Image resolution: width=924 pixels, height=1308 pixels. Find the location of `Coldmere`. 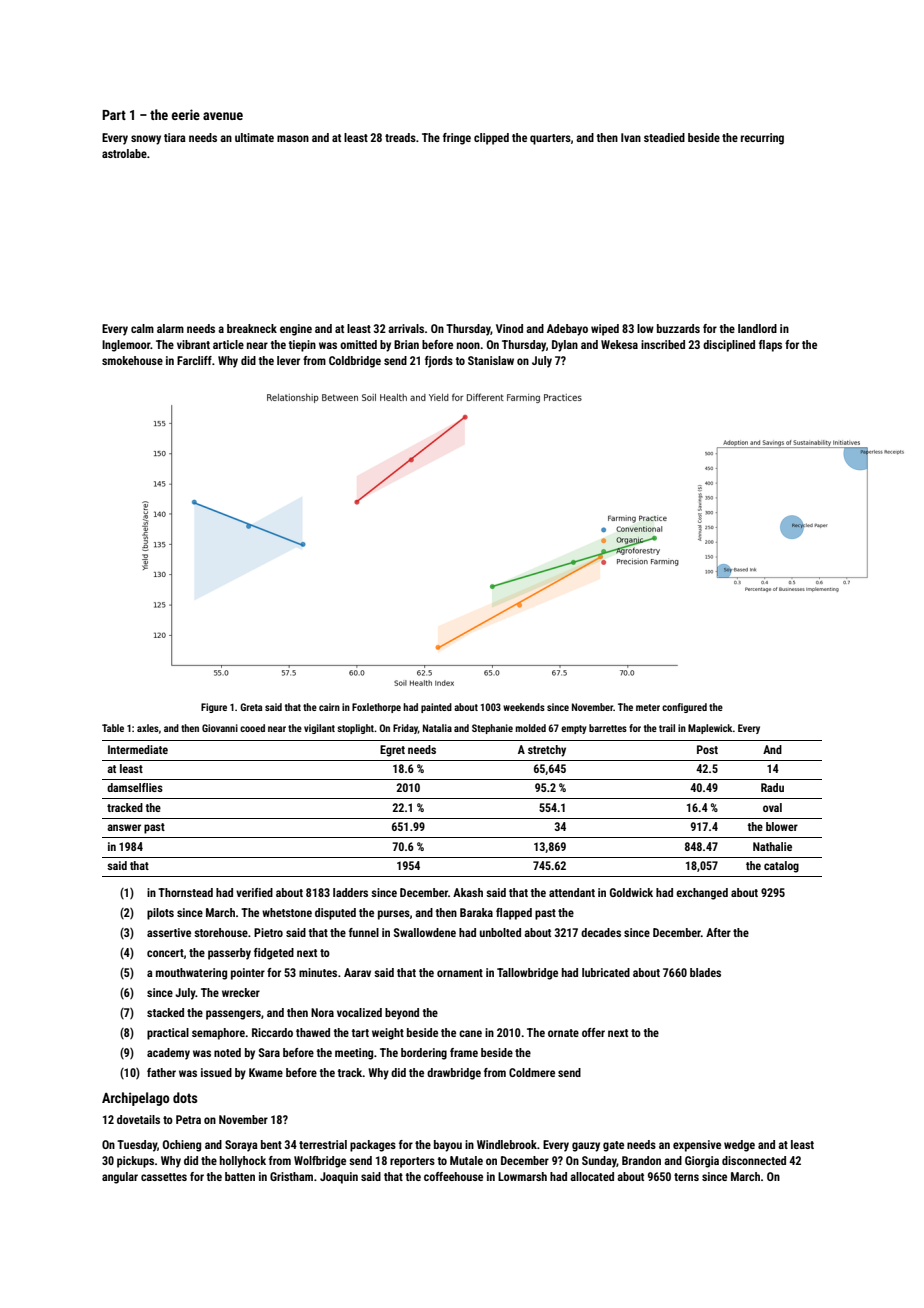

Coldmere is located at coordinates (532, 1072).
